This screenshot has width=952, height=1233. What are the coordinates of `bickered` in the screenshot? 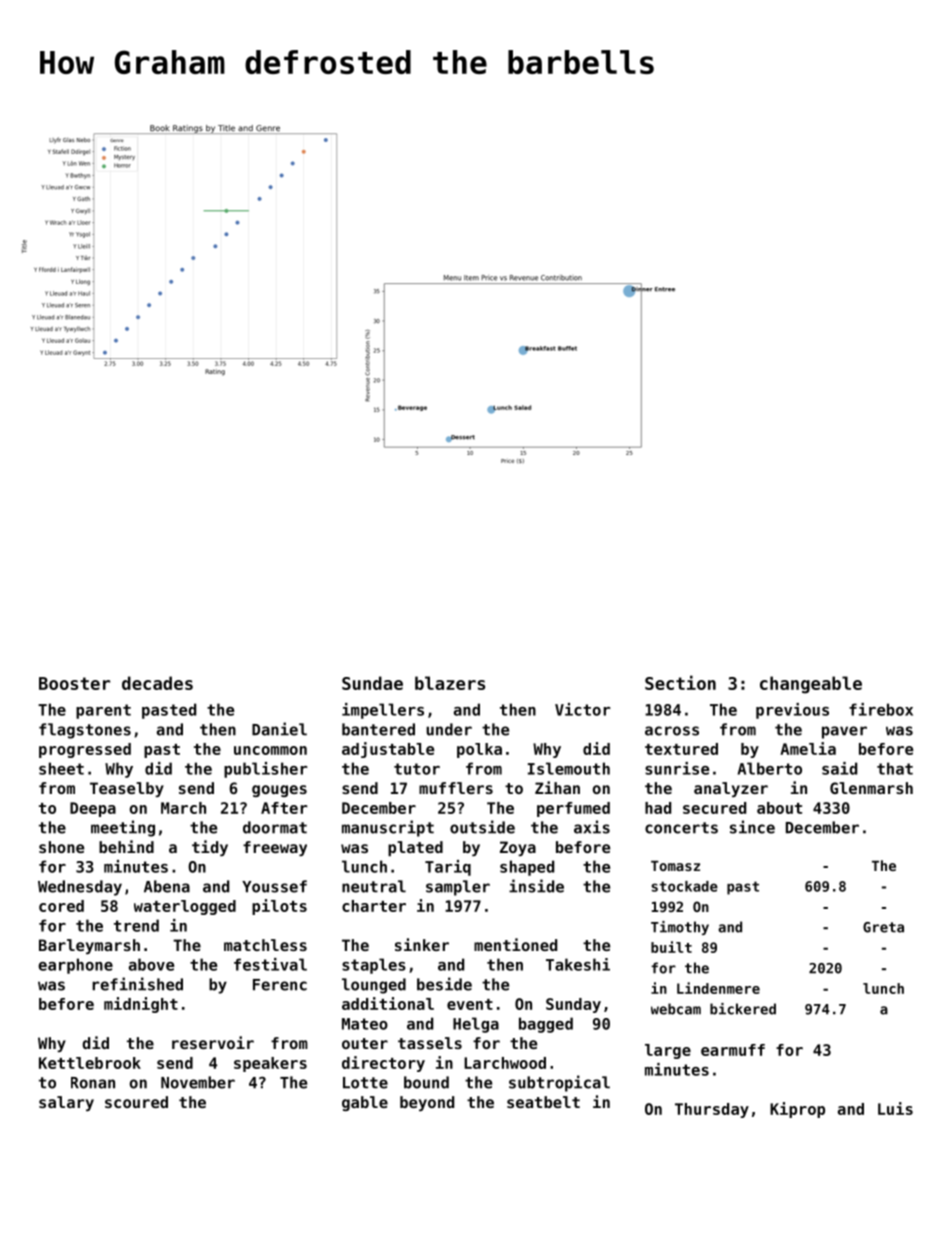 It's located at (743, 1009).
